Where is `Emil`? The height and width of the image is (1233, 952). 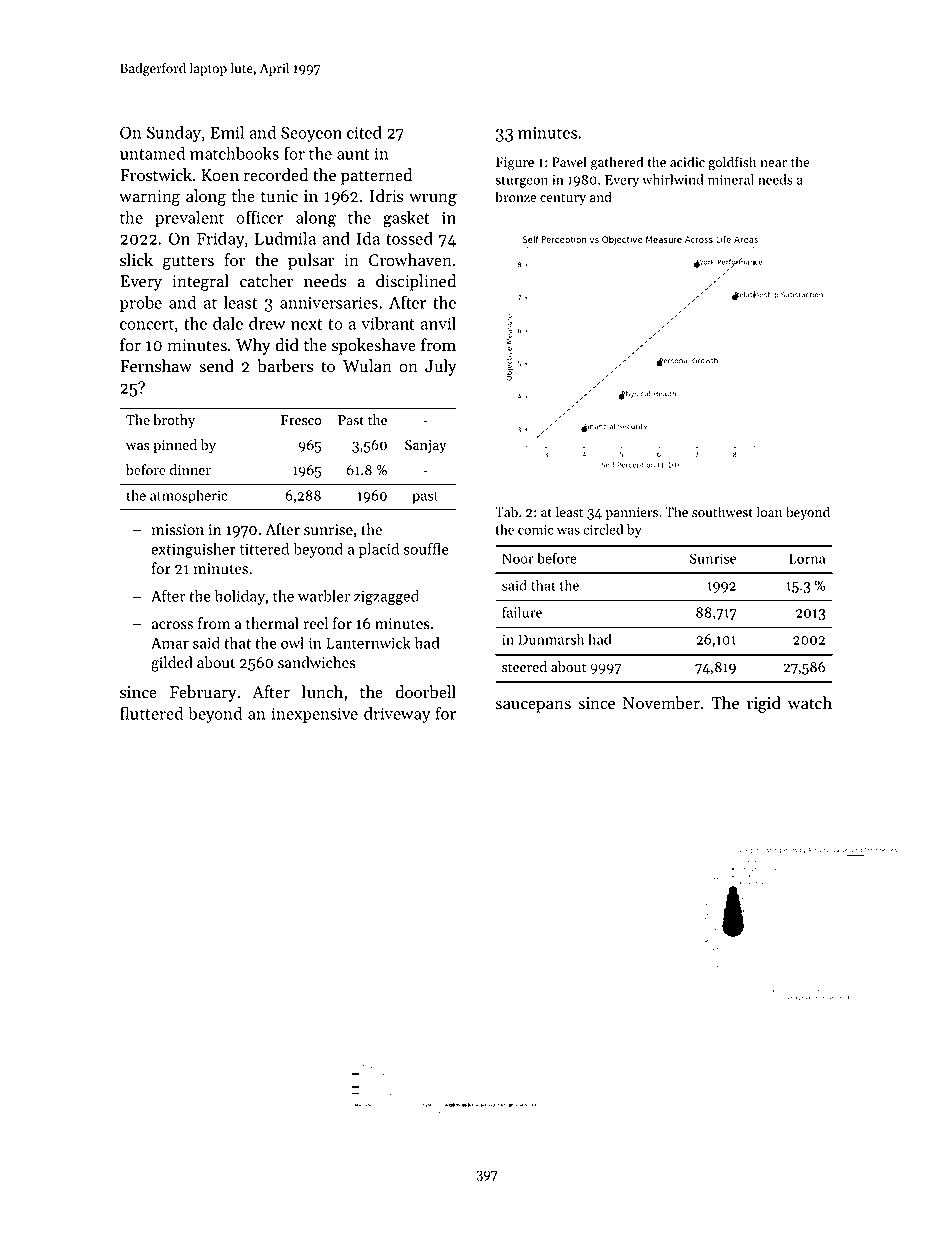 Emil is located at coordinates (227, 132).
